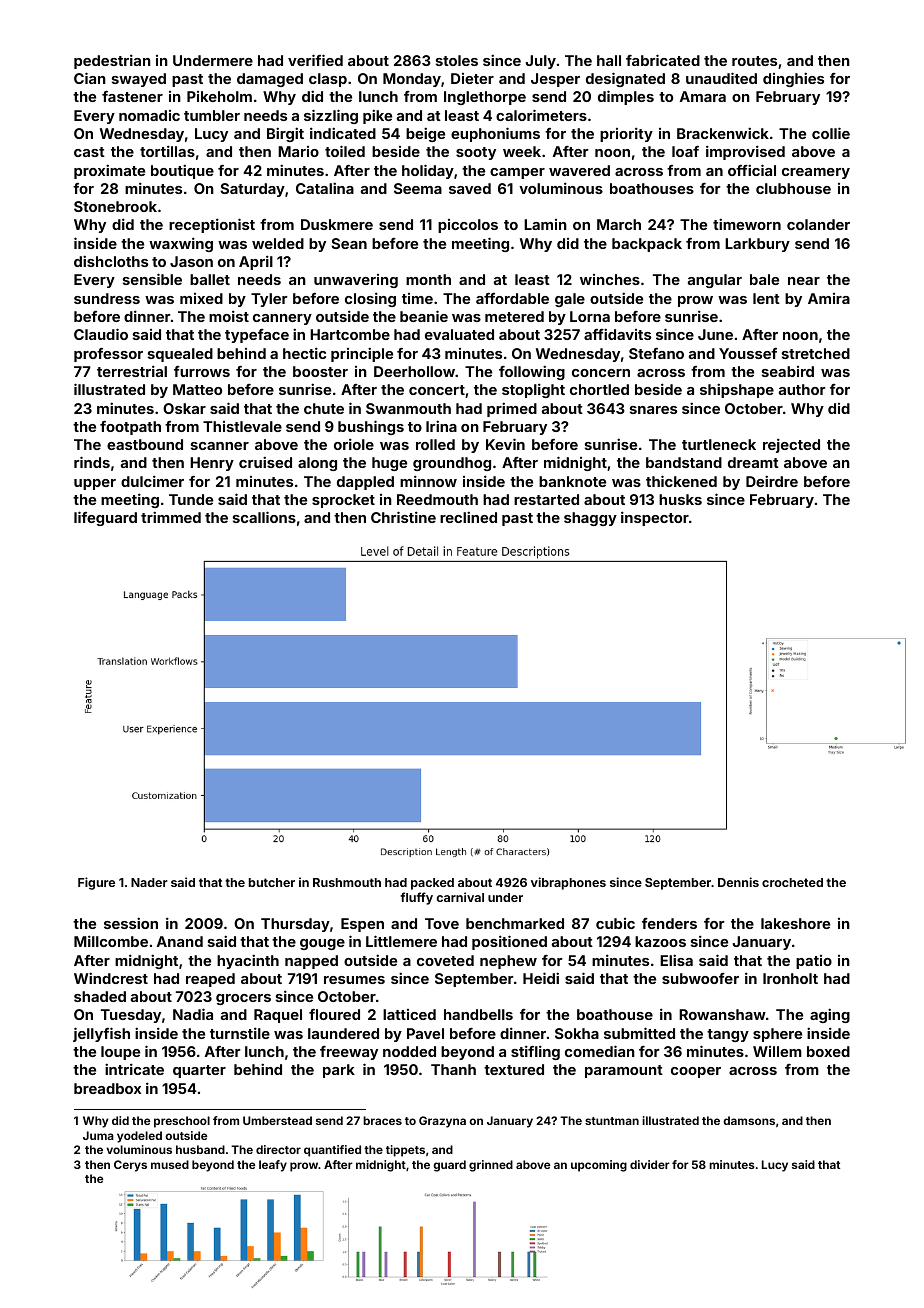 This screenshot has height=1308, width=924. Describe the element at coordinates (772, 481) in the screenshot. I see `Deirdre` at that location.
